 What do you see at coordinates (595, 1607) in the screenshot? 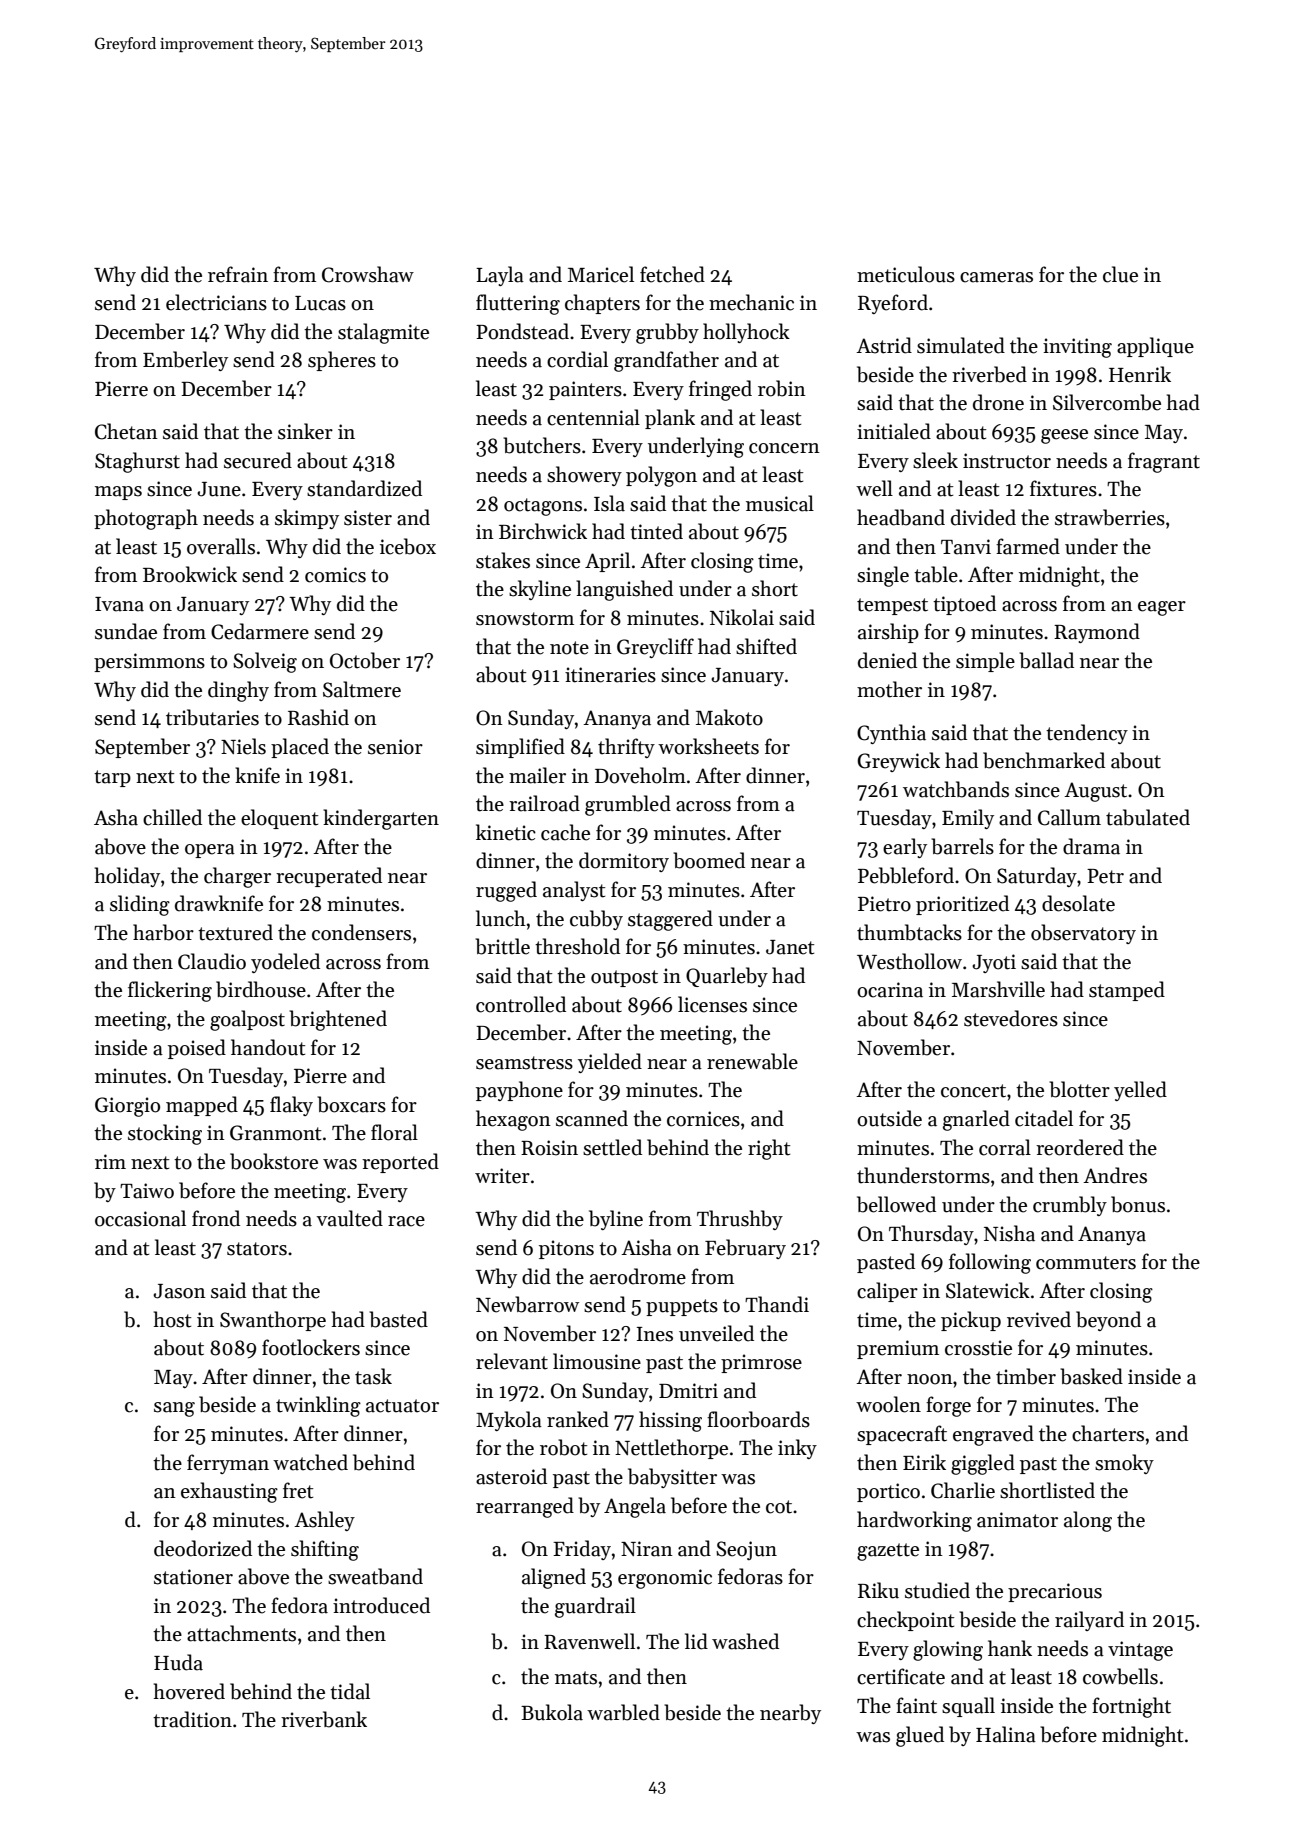
I see `guardrail` at bounding box center [595, 1607].
